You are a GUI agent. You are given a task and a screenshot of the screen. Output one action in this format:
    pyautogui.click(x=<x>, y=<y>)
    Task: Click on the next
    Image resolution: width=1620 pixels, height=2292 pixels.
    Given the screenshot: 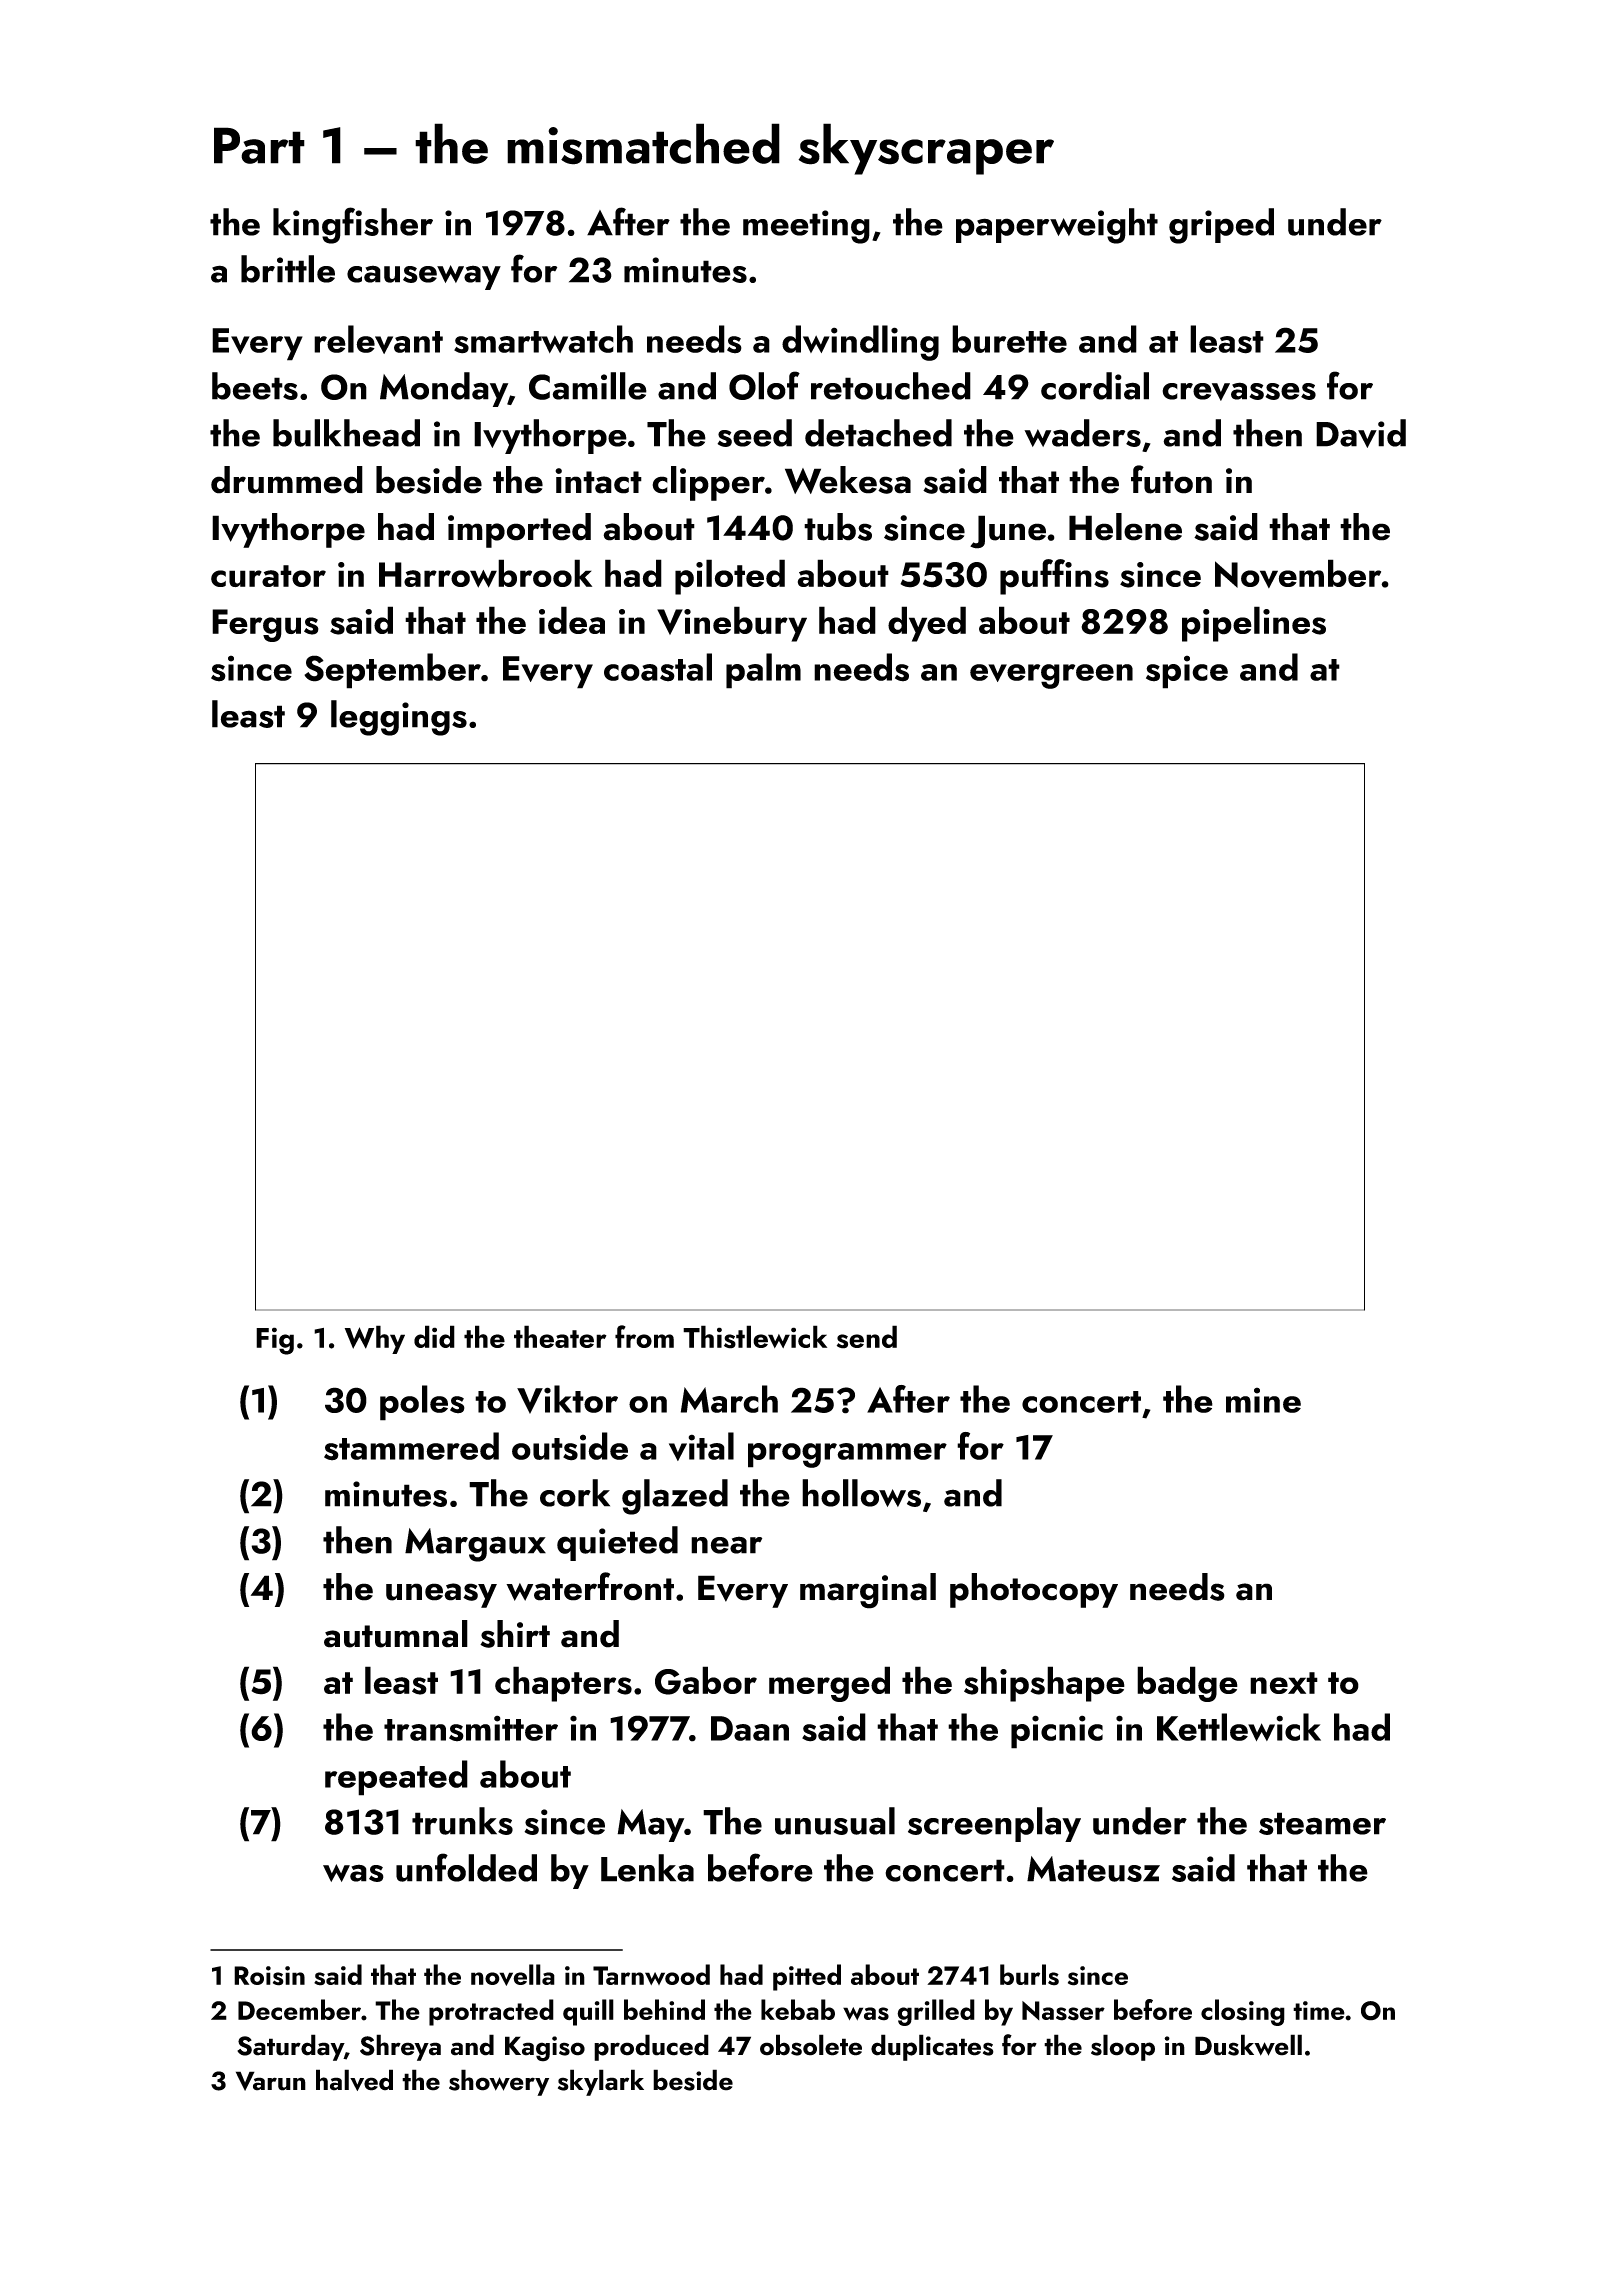 What is the action you would take?
    pyautogui.click(x=1284, y=1683)
